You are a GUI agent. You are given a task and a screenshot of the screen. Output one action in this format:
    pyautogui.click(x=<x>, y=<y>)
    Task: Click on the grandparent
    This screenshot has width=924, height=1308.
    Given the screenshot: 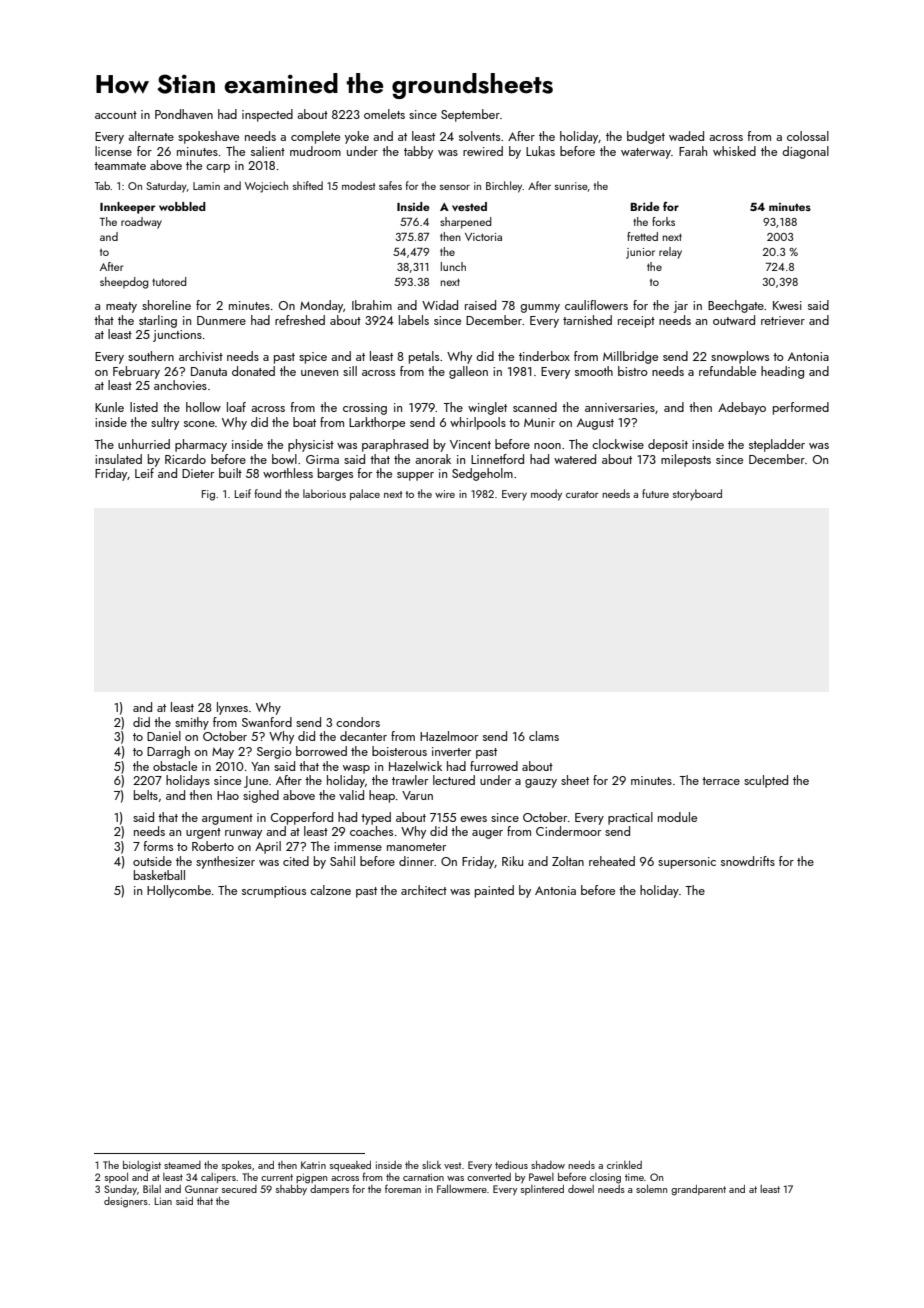 What is the action you would take?
    pyautogui.click(x=698, y=1190)
